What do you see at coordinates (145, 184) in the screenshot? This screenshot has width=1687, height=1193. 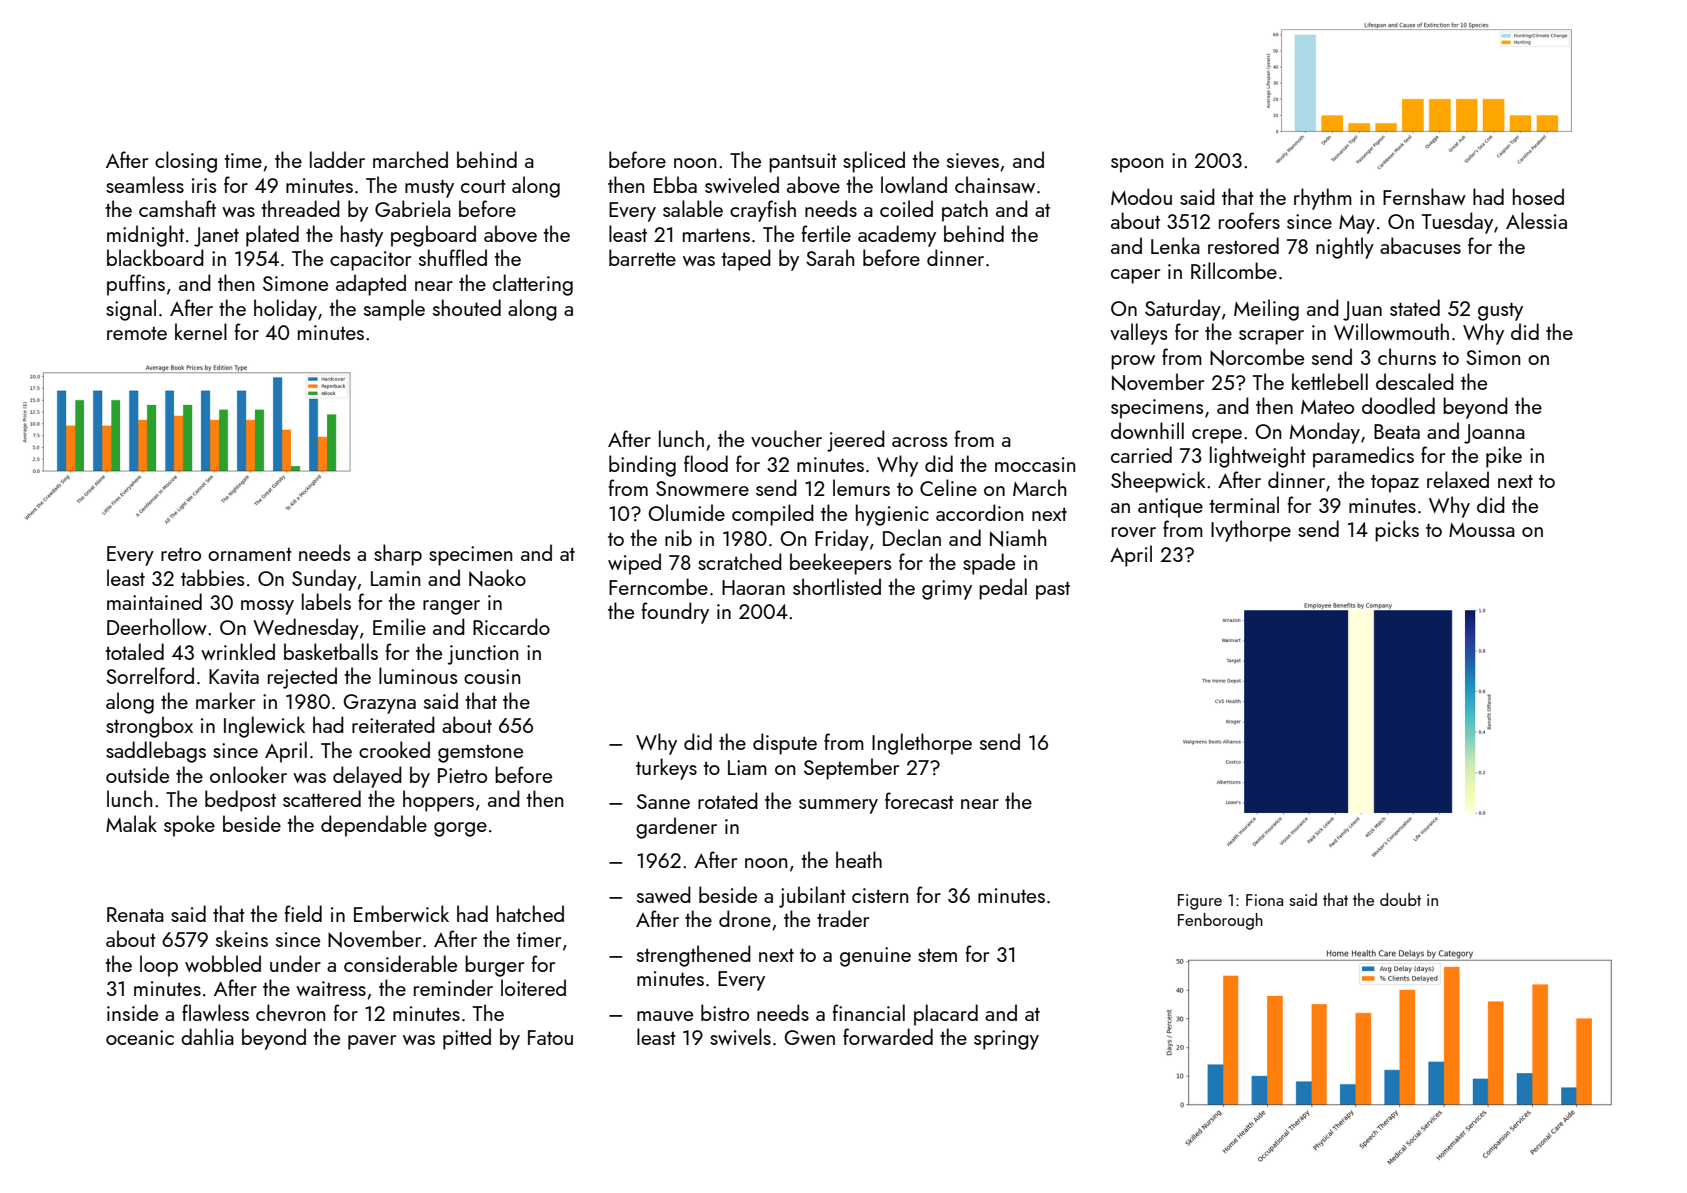 I see `seamless` at bounding box center [145, 184].
